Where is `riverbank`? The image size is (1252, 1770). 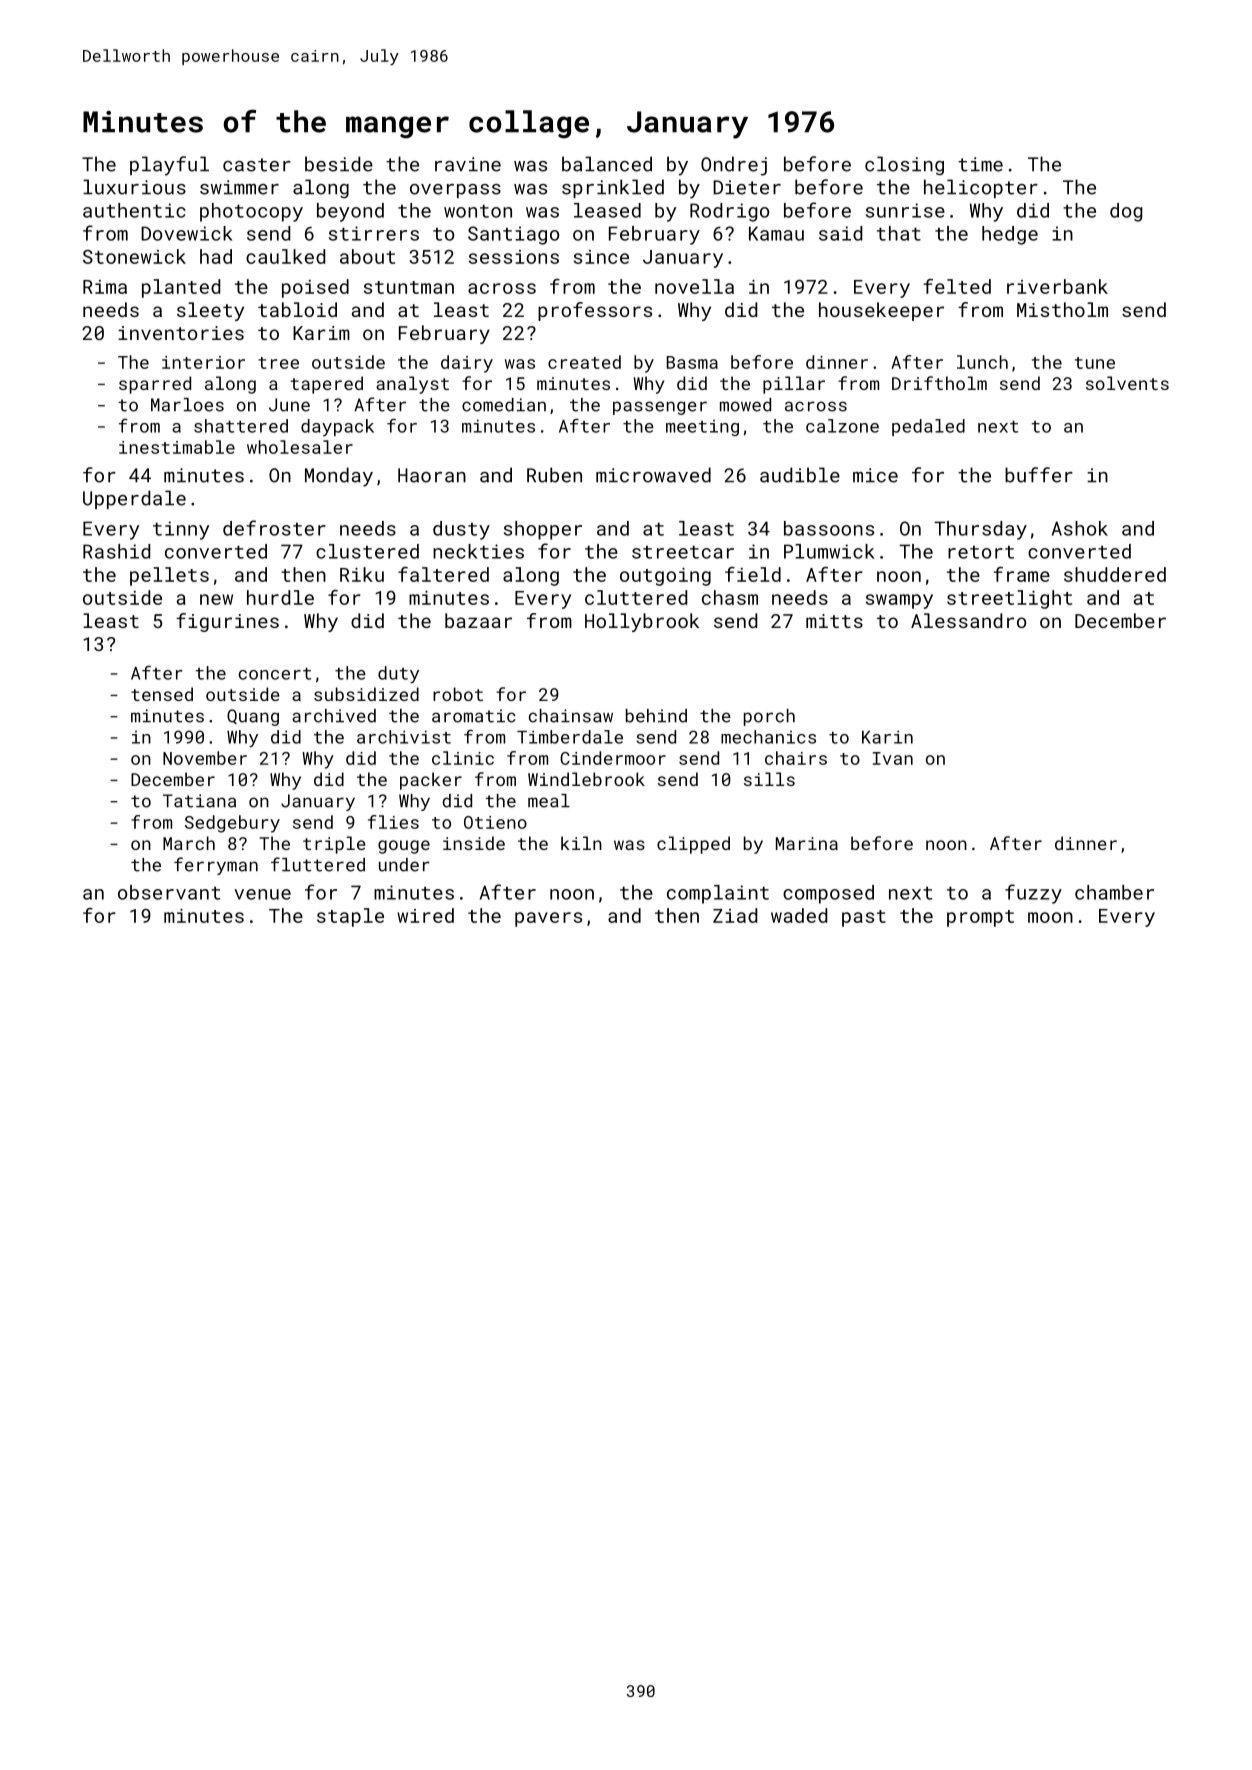
riverbank is located at coordinates (1057, 286).
